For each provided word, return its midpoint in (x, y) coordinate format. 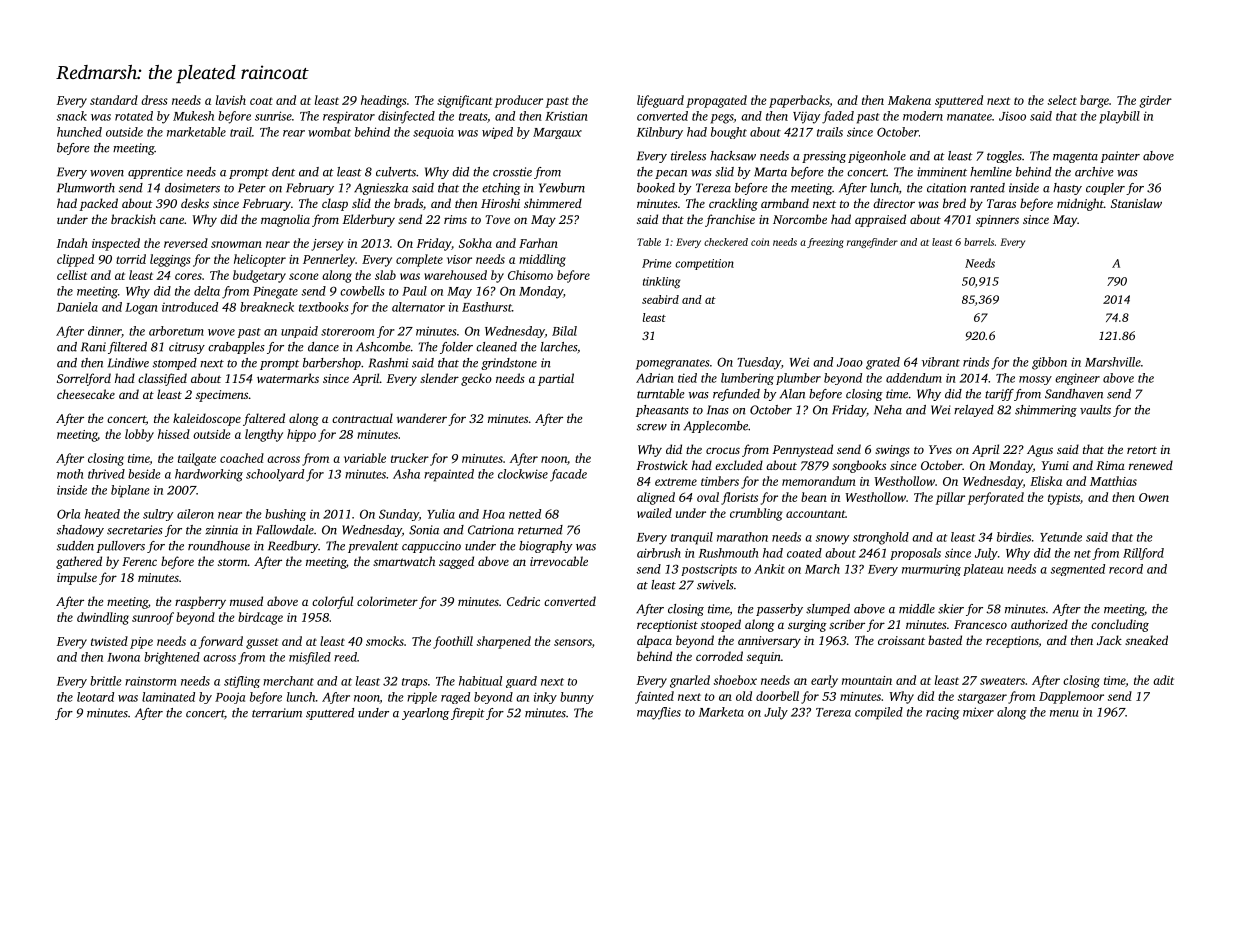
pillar (950, 498)
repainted (449, 475)
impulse (77, 578)
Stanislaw (1136, 203)
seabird (660, 299)
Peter (252, 188)
